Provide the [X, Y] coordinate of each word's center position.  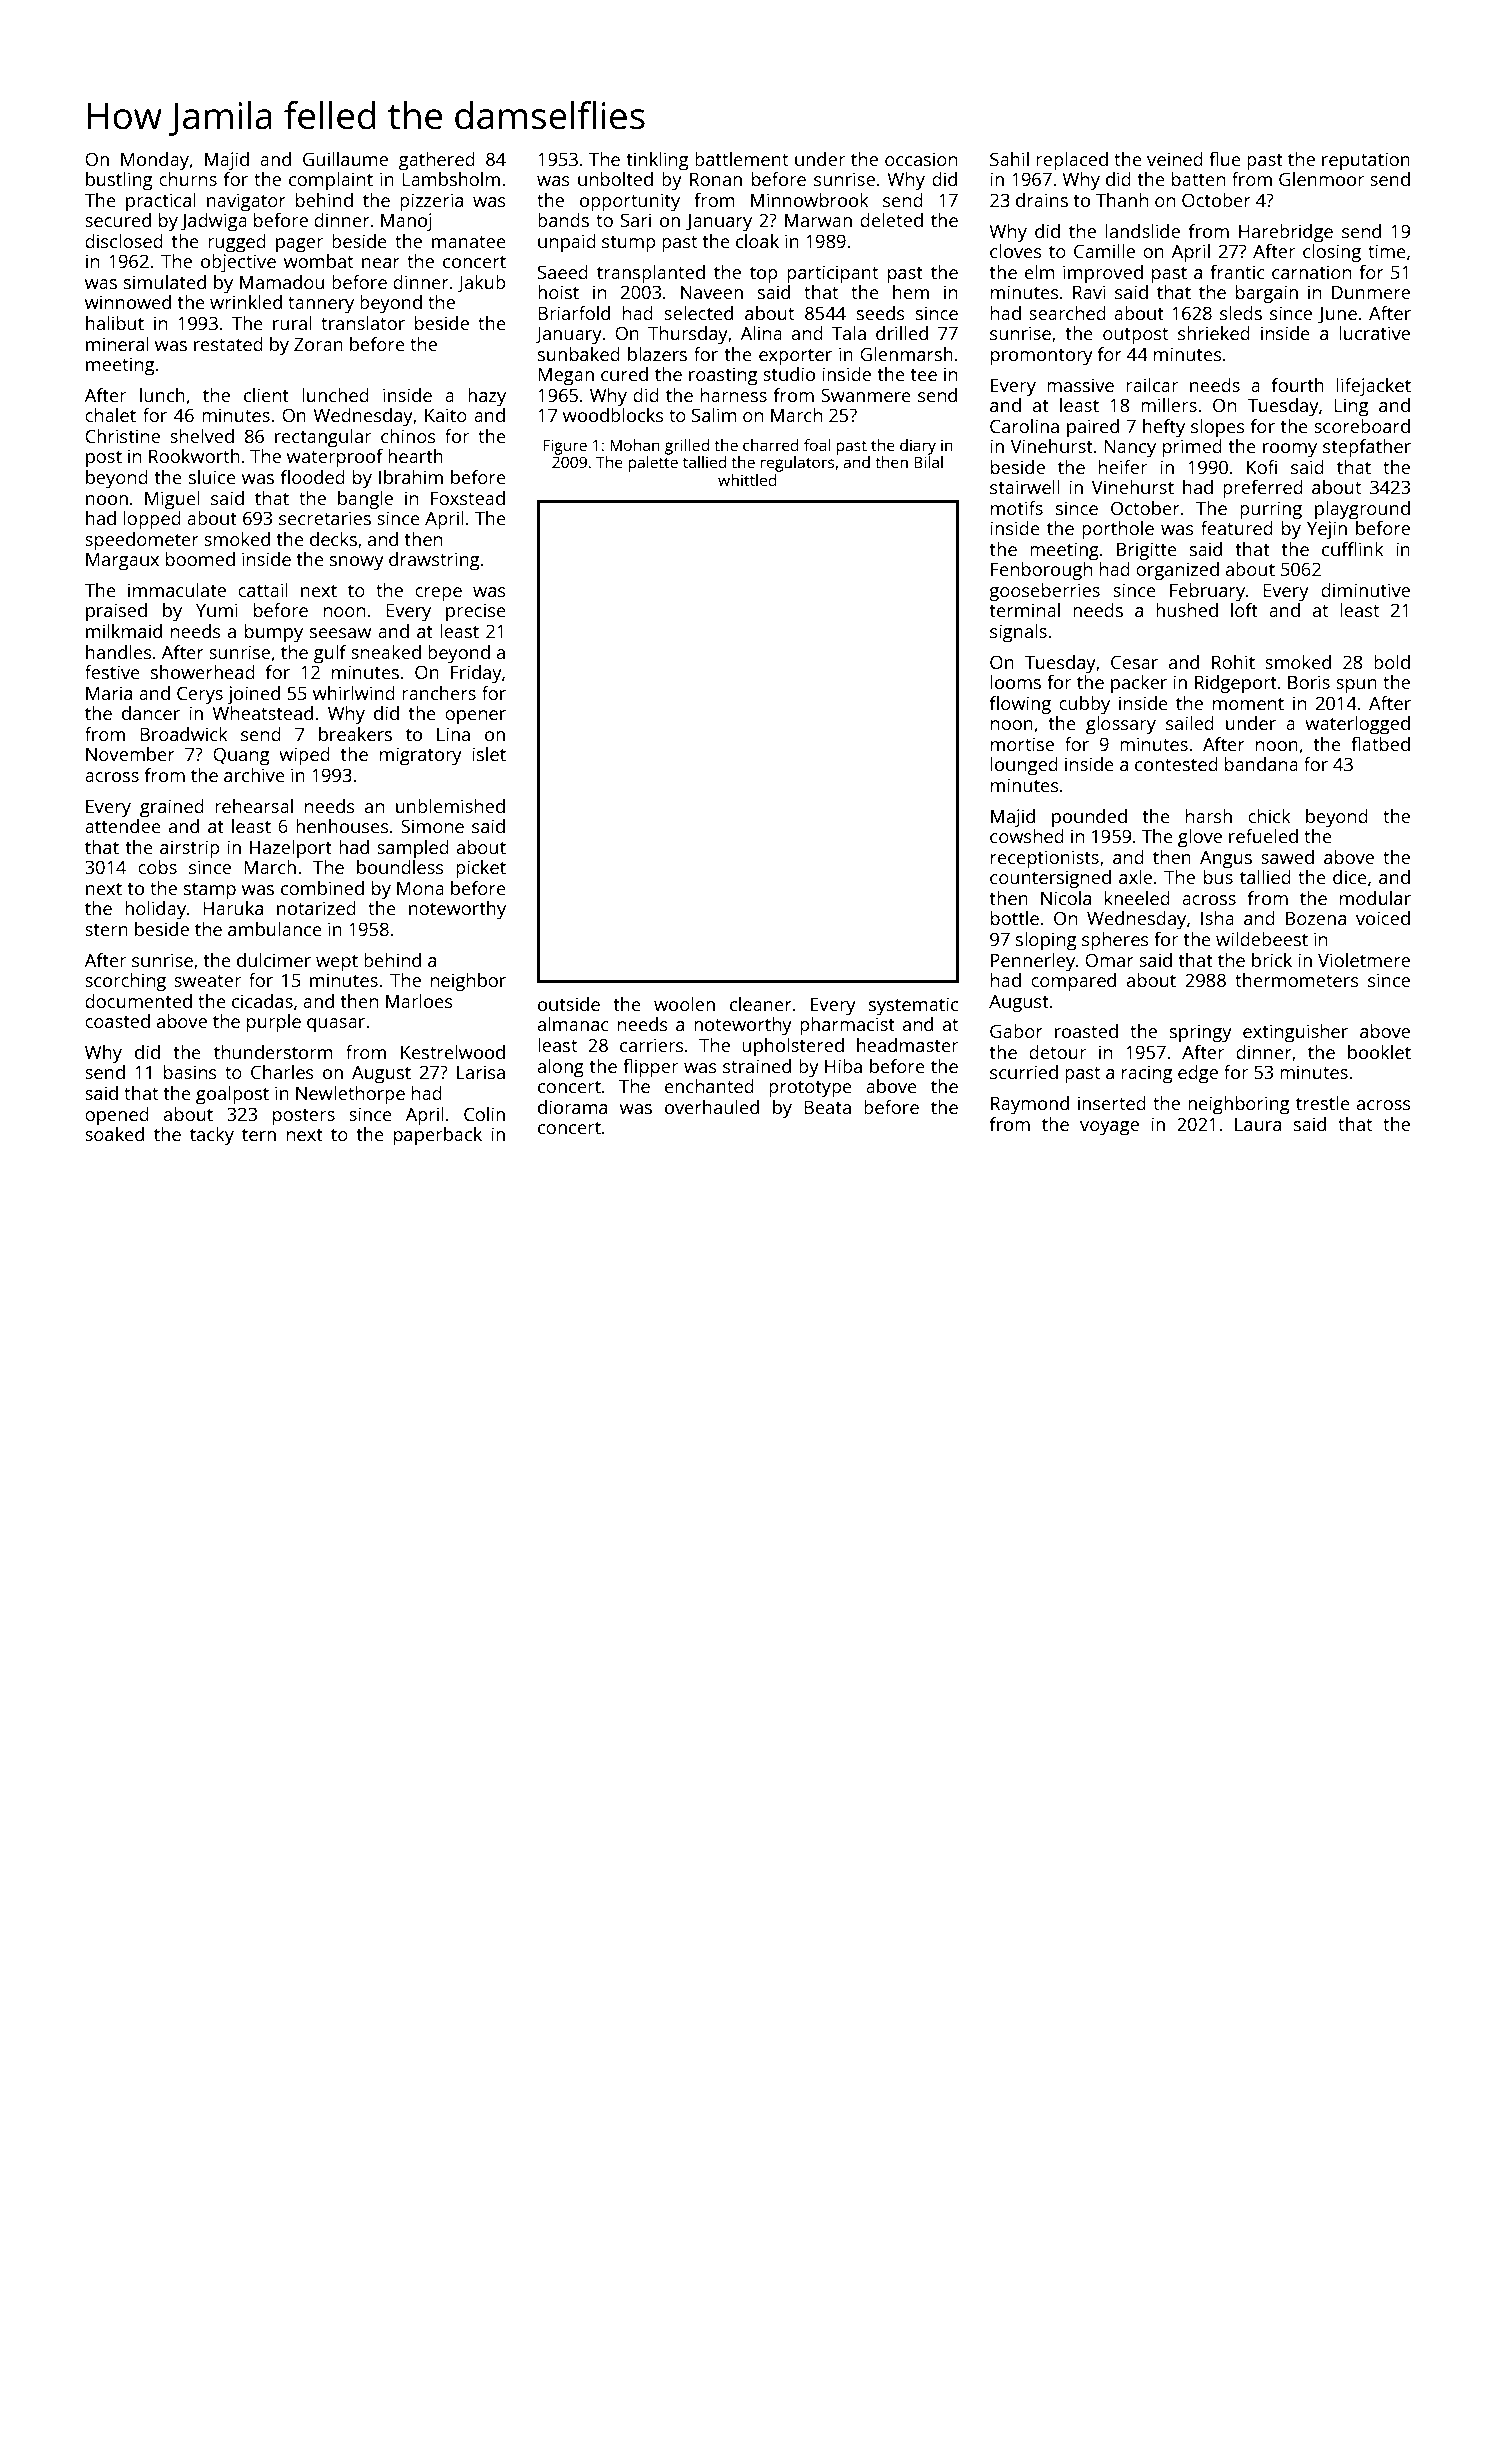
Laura [1258, 1124]
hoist [558, 292]
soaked [114, 1134]
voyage [1109, 1128]
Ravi [1089, 292]
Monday [155, 161]
